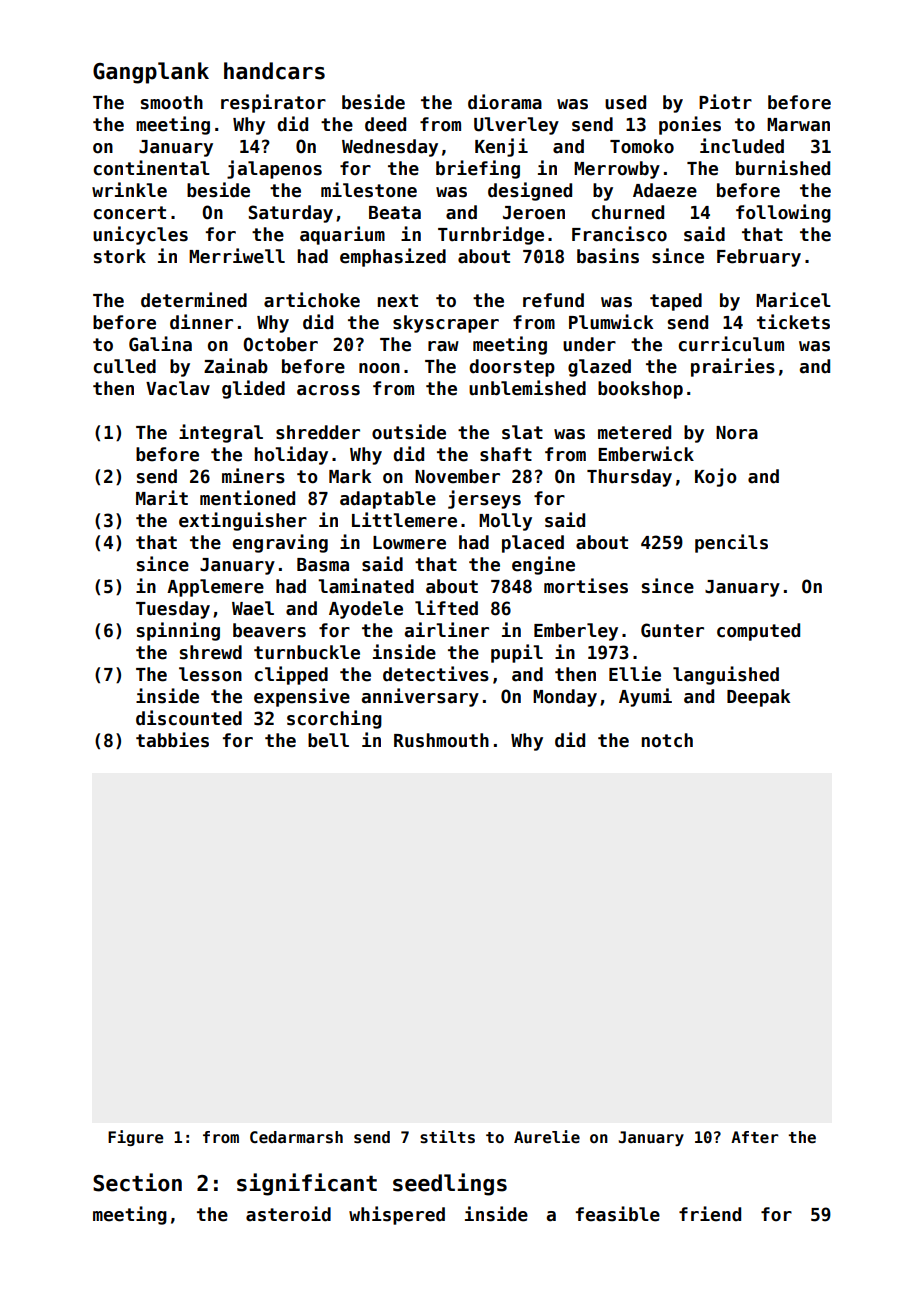 Image resolution: width=924 pixels, height=1308 pixels. What do you see at coordinates (137, 1182) in the document?
I see `Section` at bounding box center [137, 1182].
